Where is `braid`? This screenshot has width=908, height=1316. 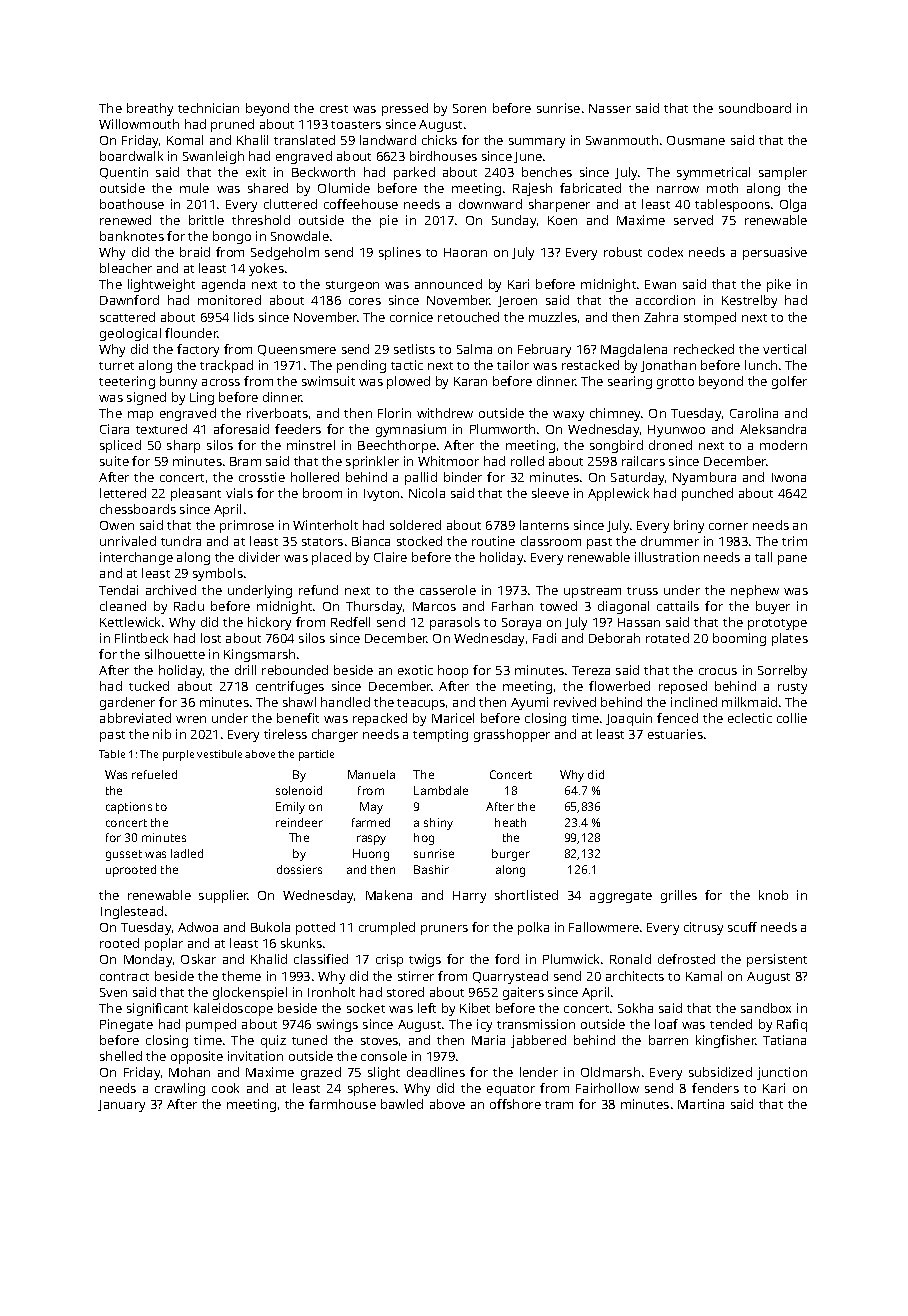 braid is located at coordinates (195, 252).
